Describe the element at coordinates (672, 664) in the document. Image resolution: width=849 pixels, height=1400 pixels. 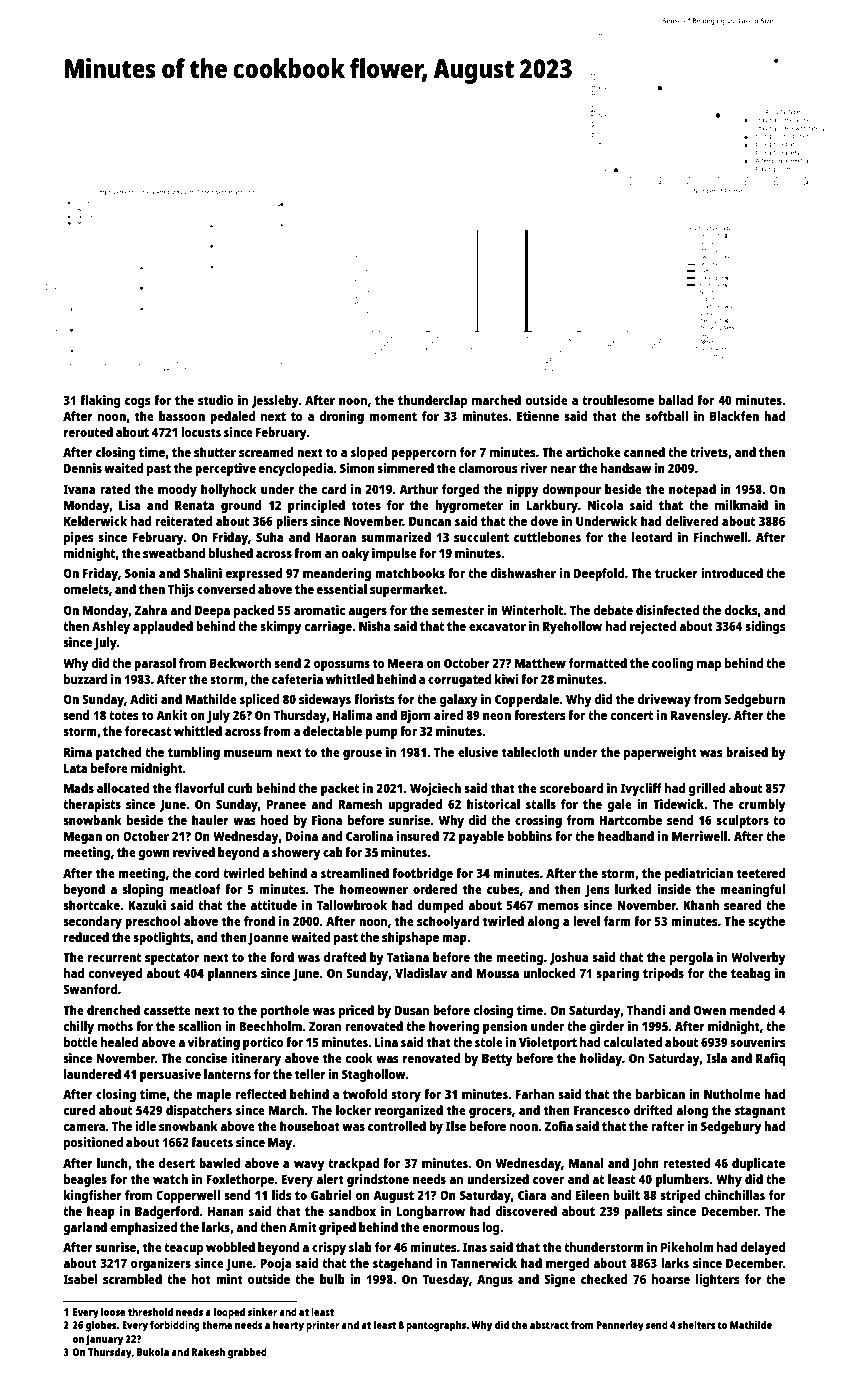
I see `cooling` at that location.
